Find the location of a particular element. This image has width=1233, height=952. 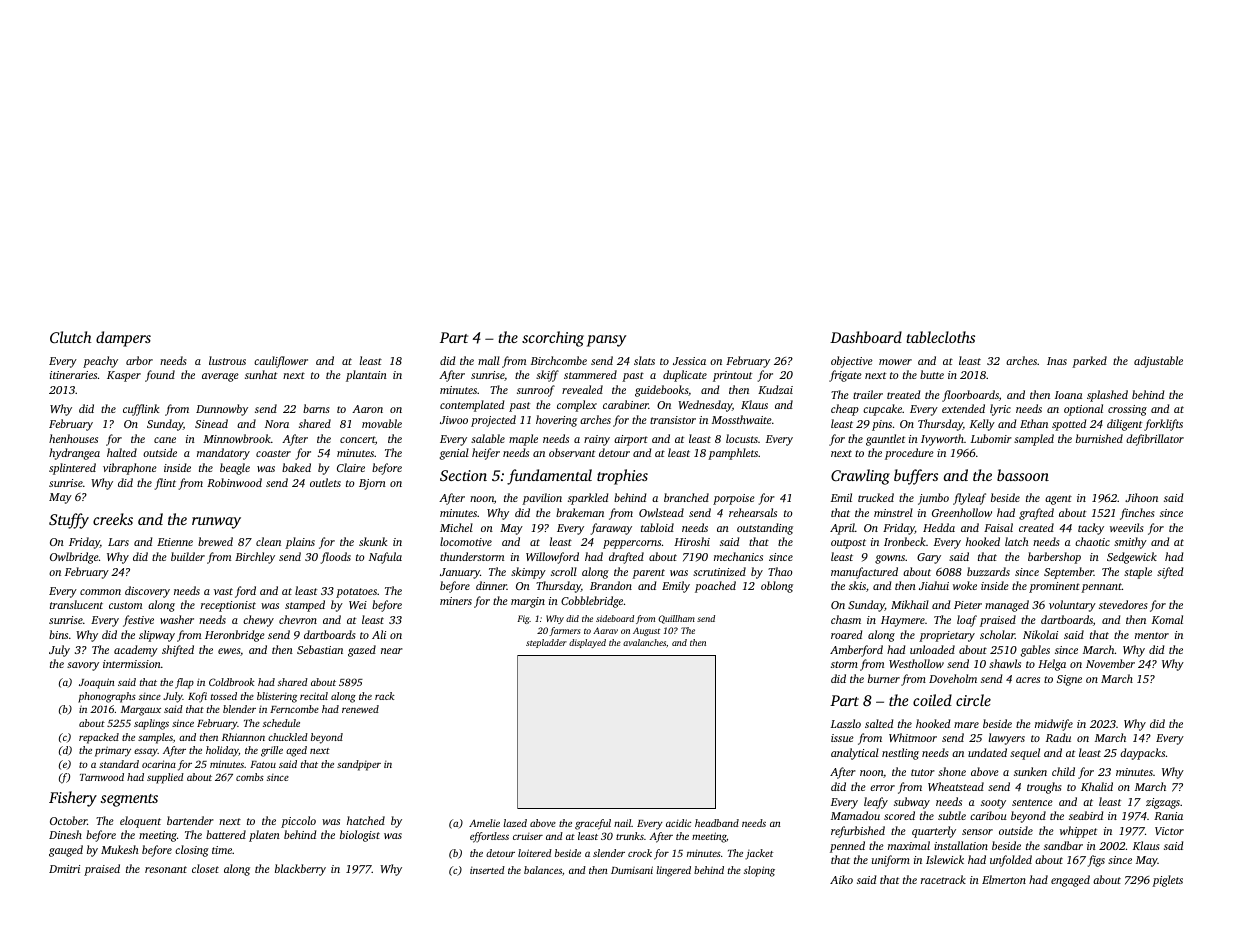

slats is located at coordinates (644, 360).
